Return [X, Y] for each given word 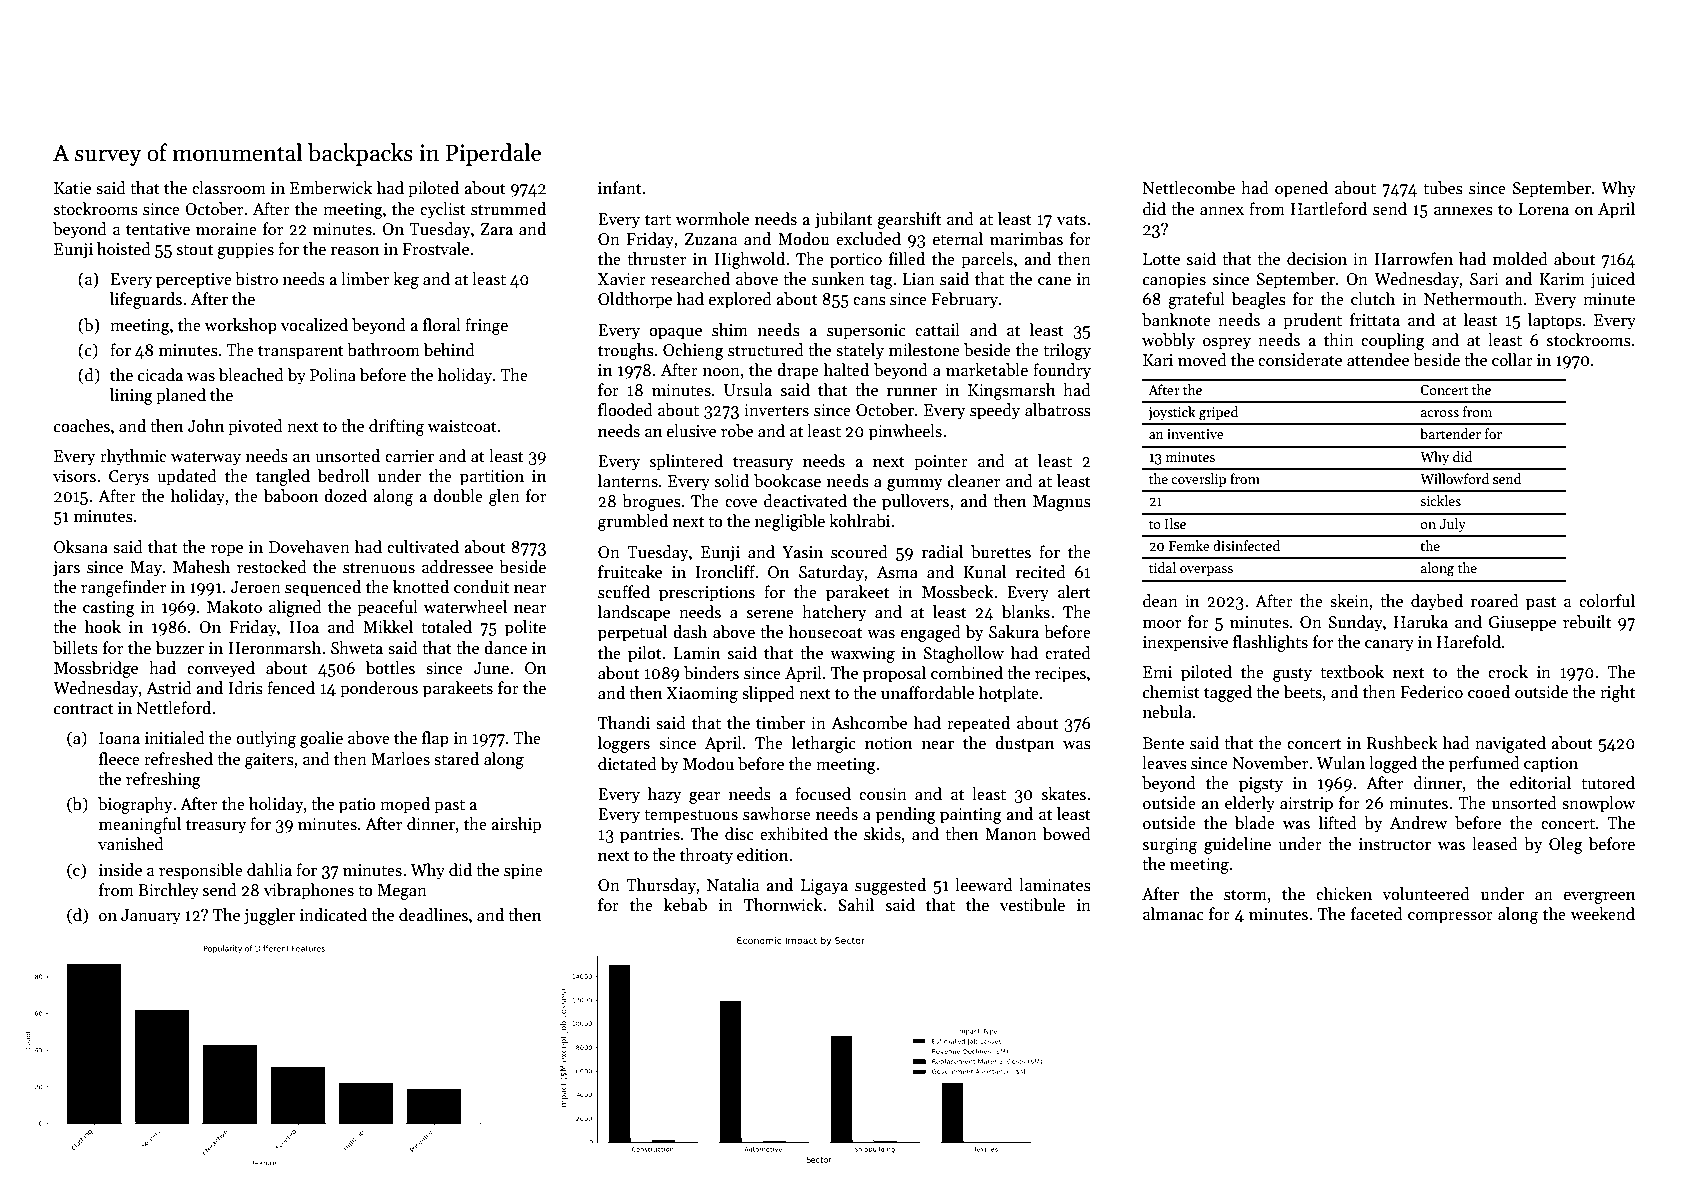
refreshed [178, 759]
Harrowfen [1413, 259]
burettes [1001, 552]
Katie [72, 188]
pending [906, 815]
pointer [941, 463]
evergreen [1599, 898]
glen [504, 497]
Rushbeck [1402, 743]
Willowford [1454, 478]
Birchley [168, 891]
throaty [706, 856]
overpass [1206, 571]
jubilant [843, 220]
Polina [333, 374]
